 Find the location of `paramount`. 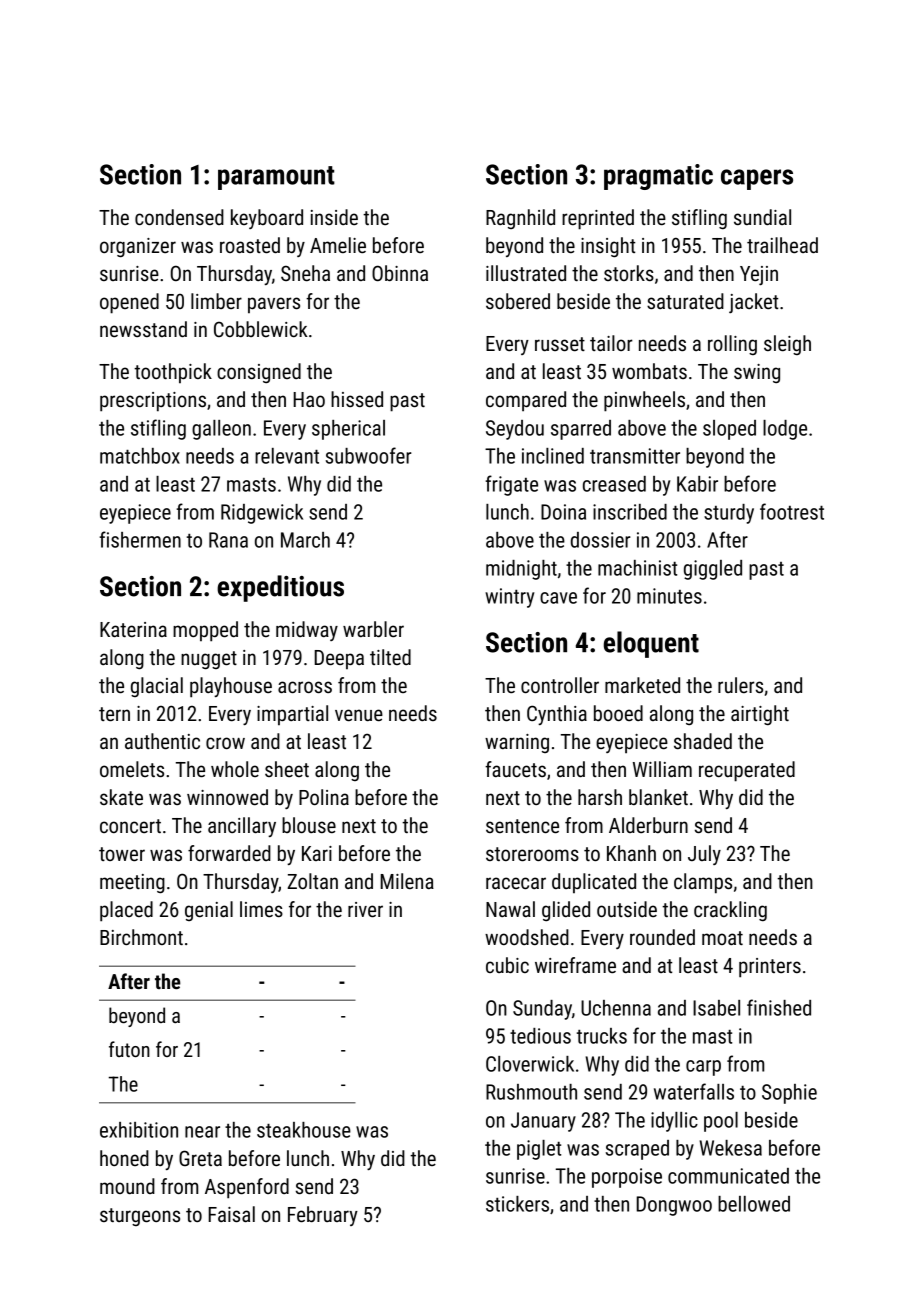

paramount is located at coordinates (276, 178).
